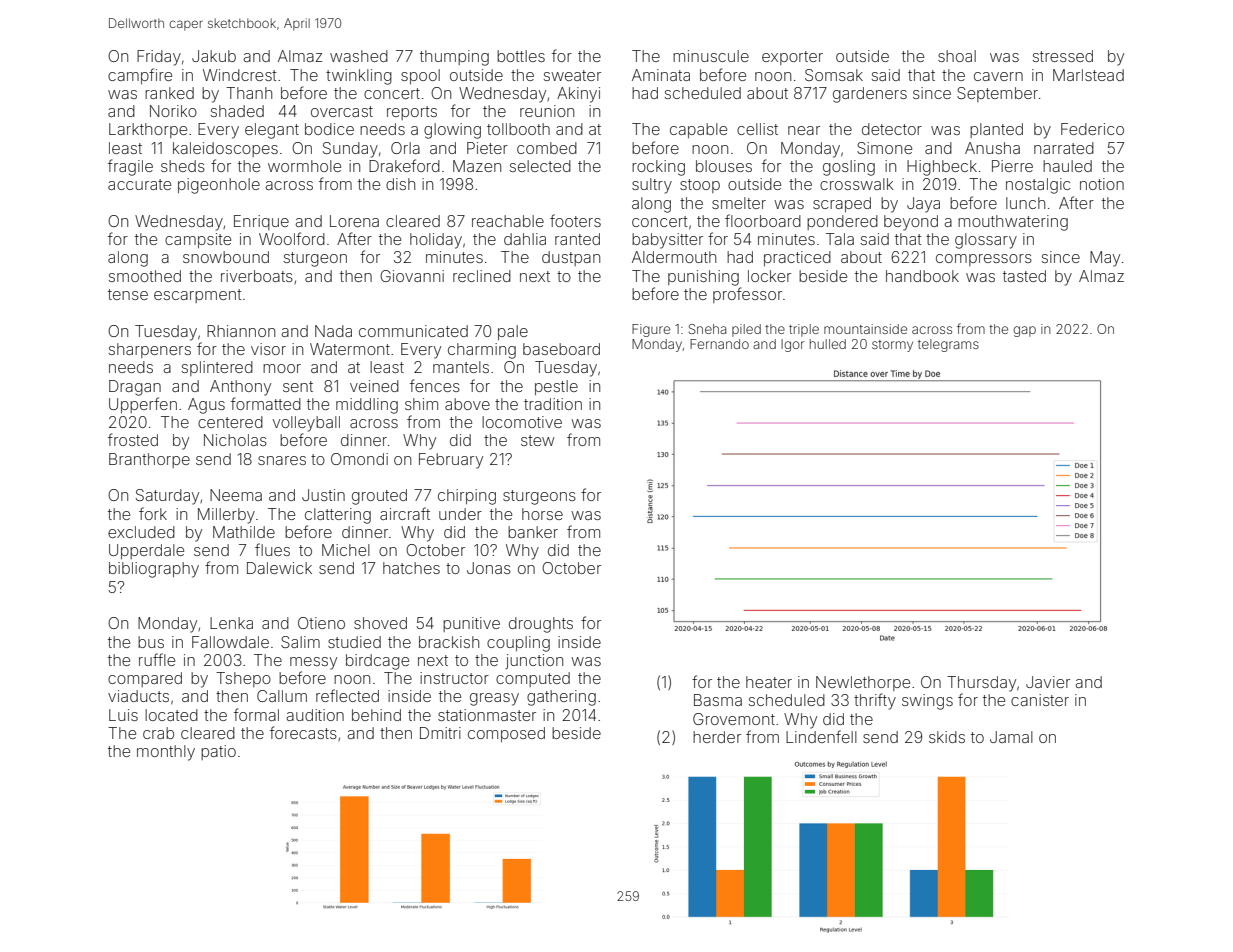 Image resolution: width=1233 pixels, height=952 pixels. I want to click on Federico, so click(1092, 129).
